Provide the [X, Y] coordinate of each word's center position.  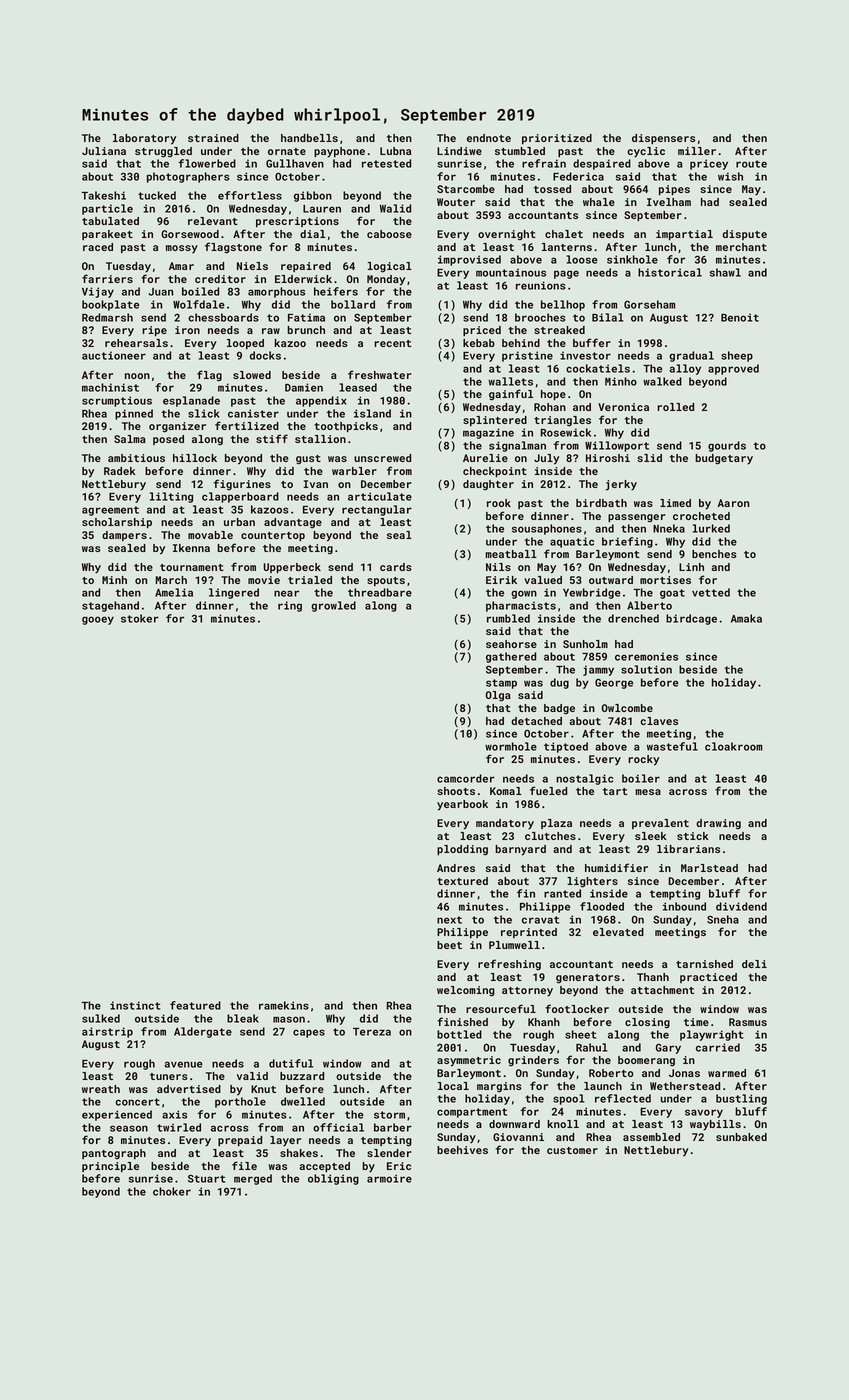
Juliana [104, 151]
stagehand [110, 606]
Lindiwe [459, 151]
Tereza [372, 1032]
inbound [684, 906]
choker [172, 1191]
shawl [725, 272]
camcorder [466, 778]
